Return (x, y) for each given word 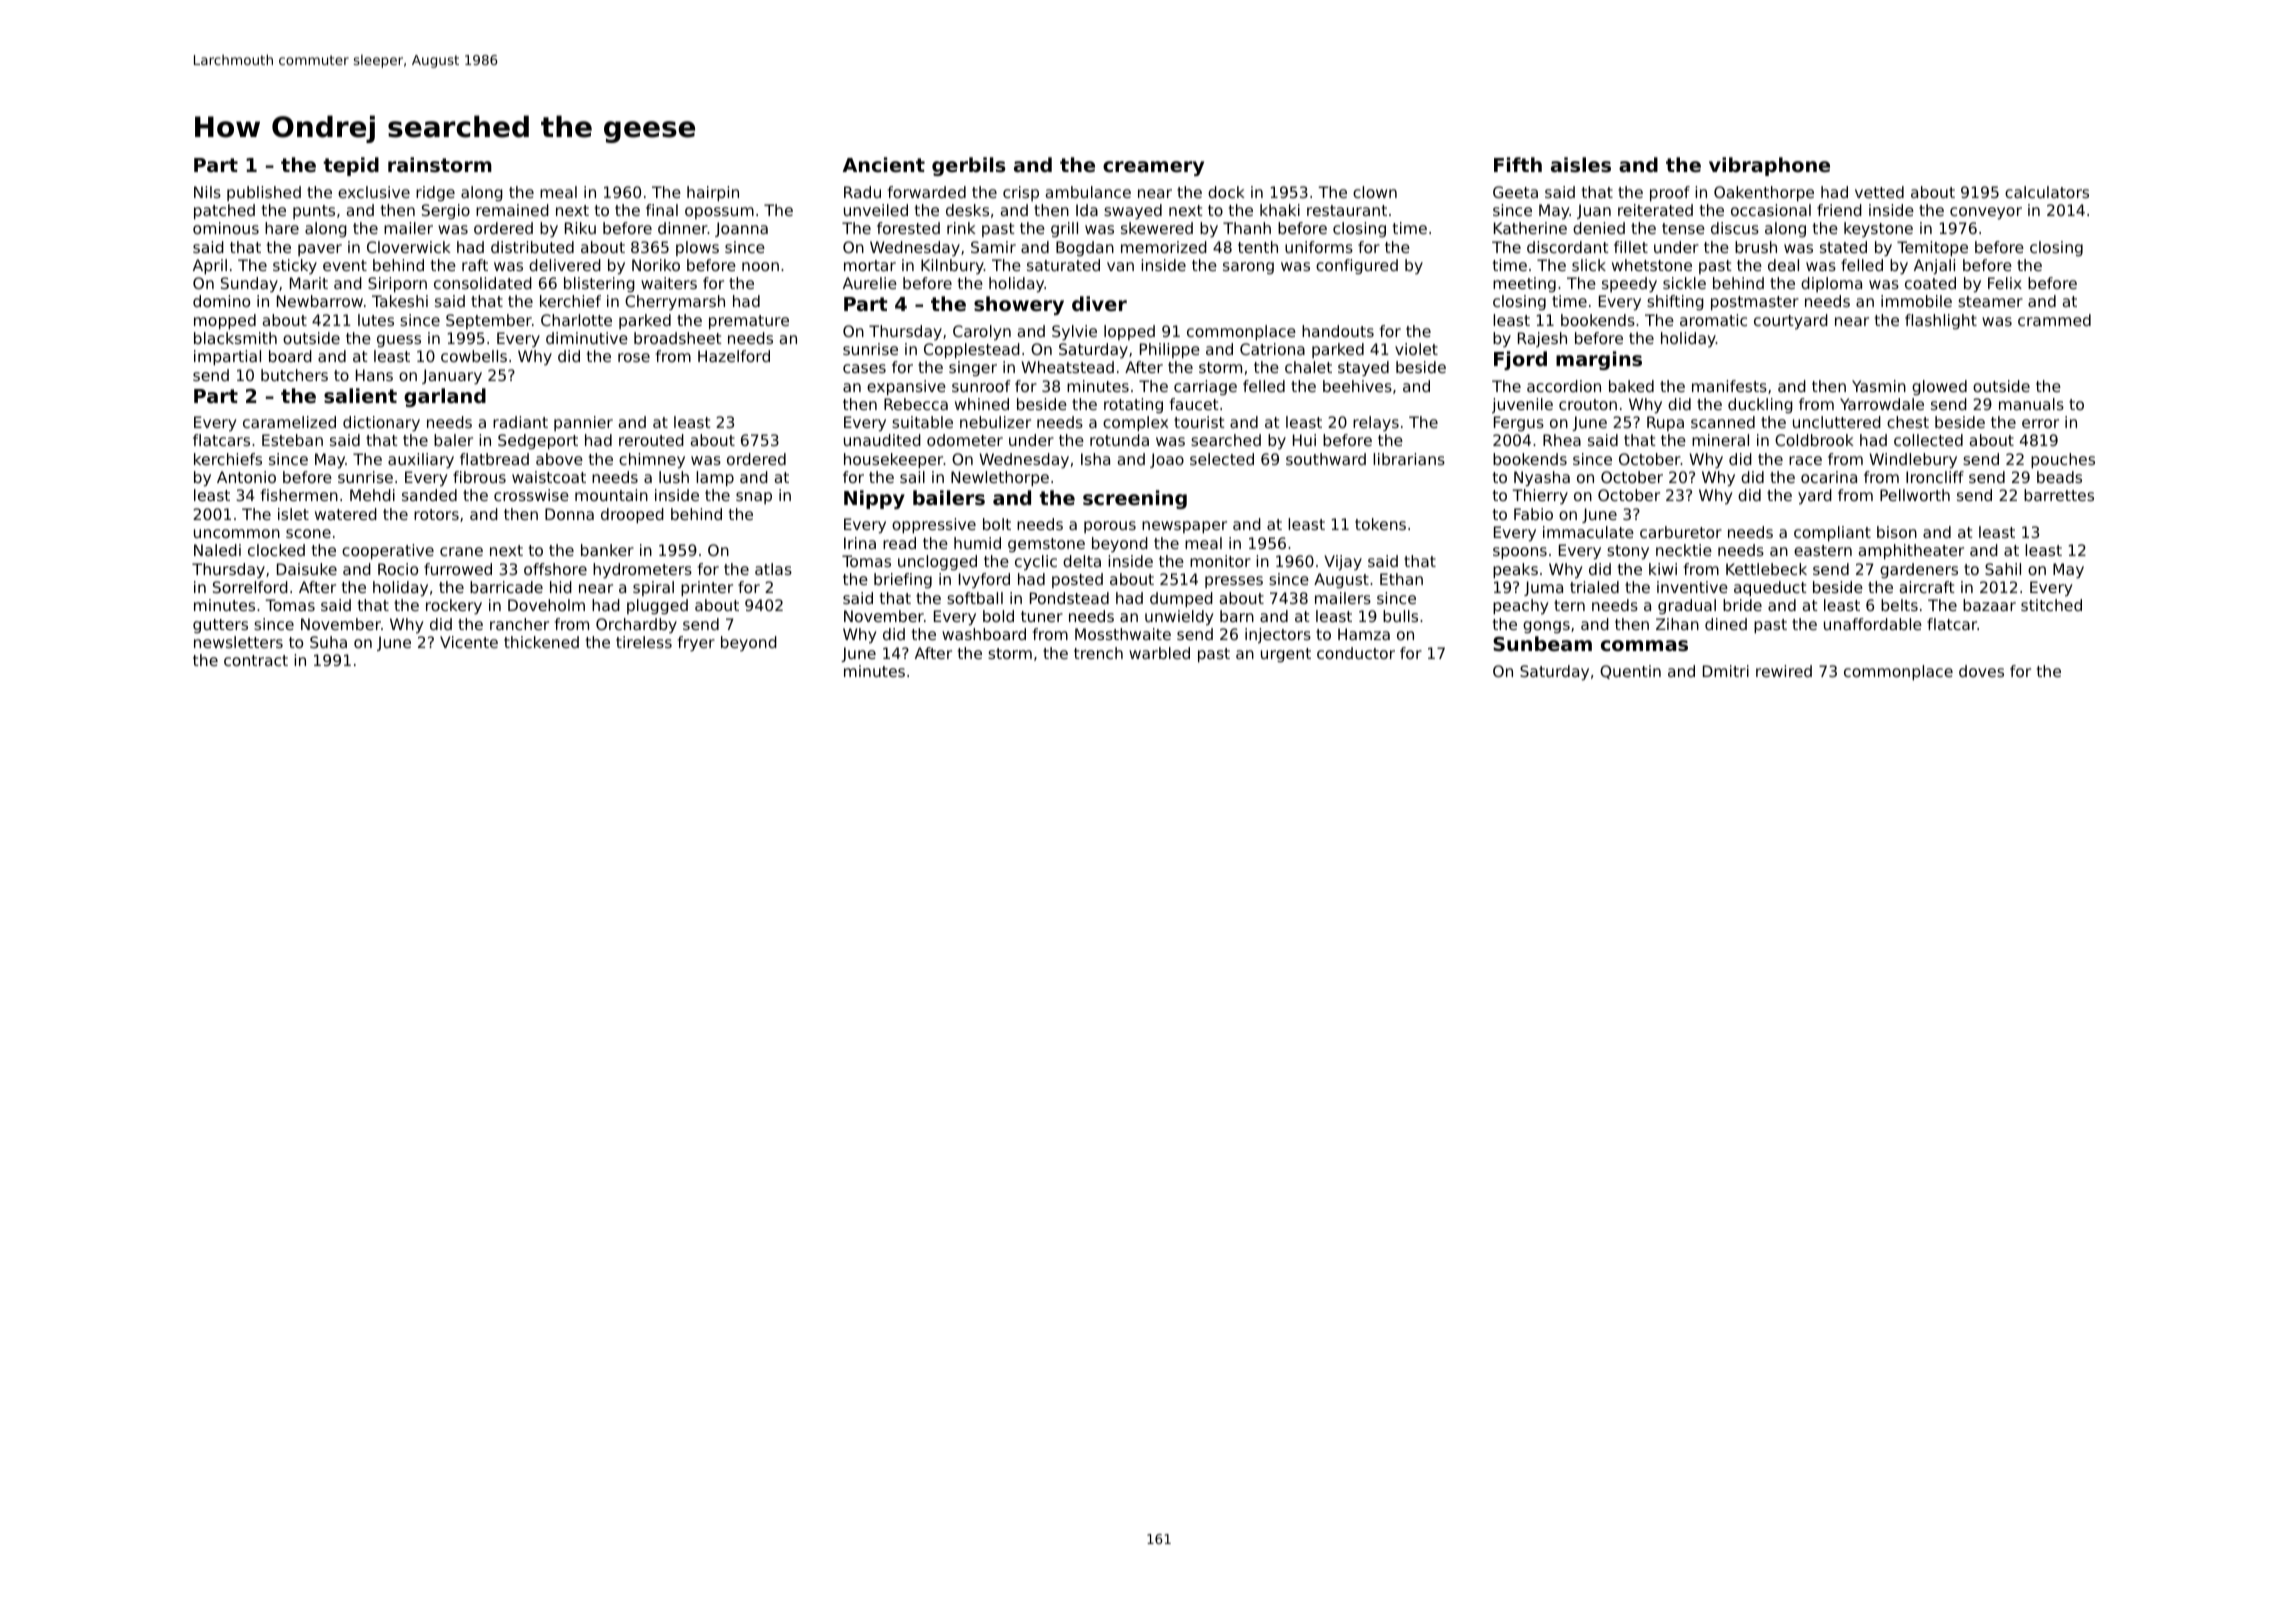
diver (1099, 303)
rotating (1133, 405)
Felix (2005, 283)
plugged (657, 606)
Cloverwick (409, 247)
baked (1631, 386)
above (559, 459)
